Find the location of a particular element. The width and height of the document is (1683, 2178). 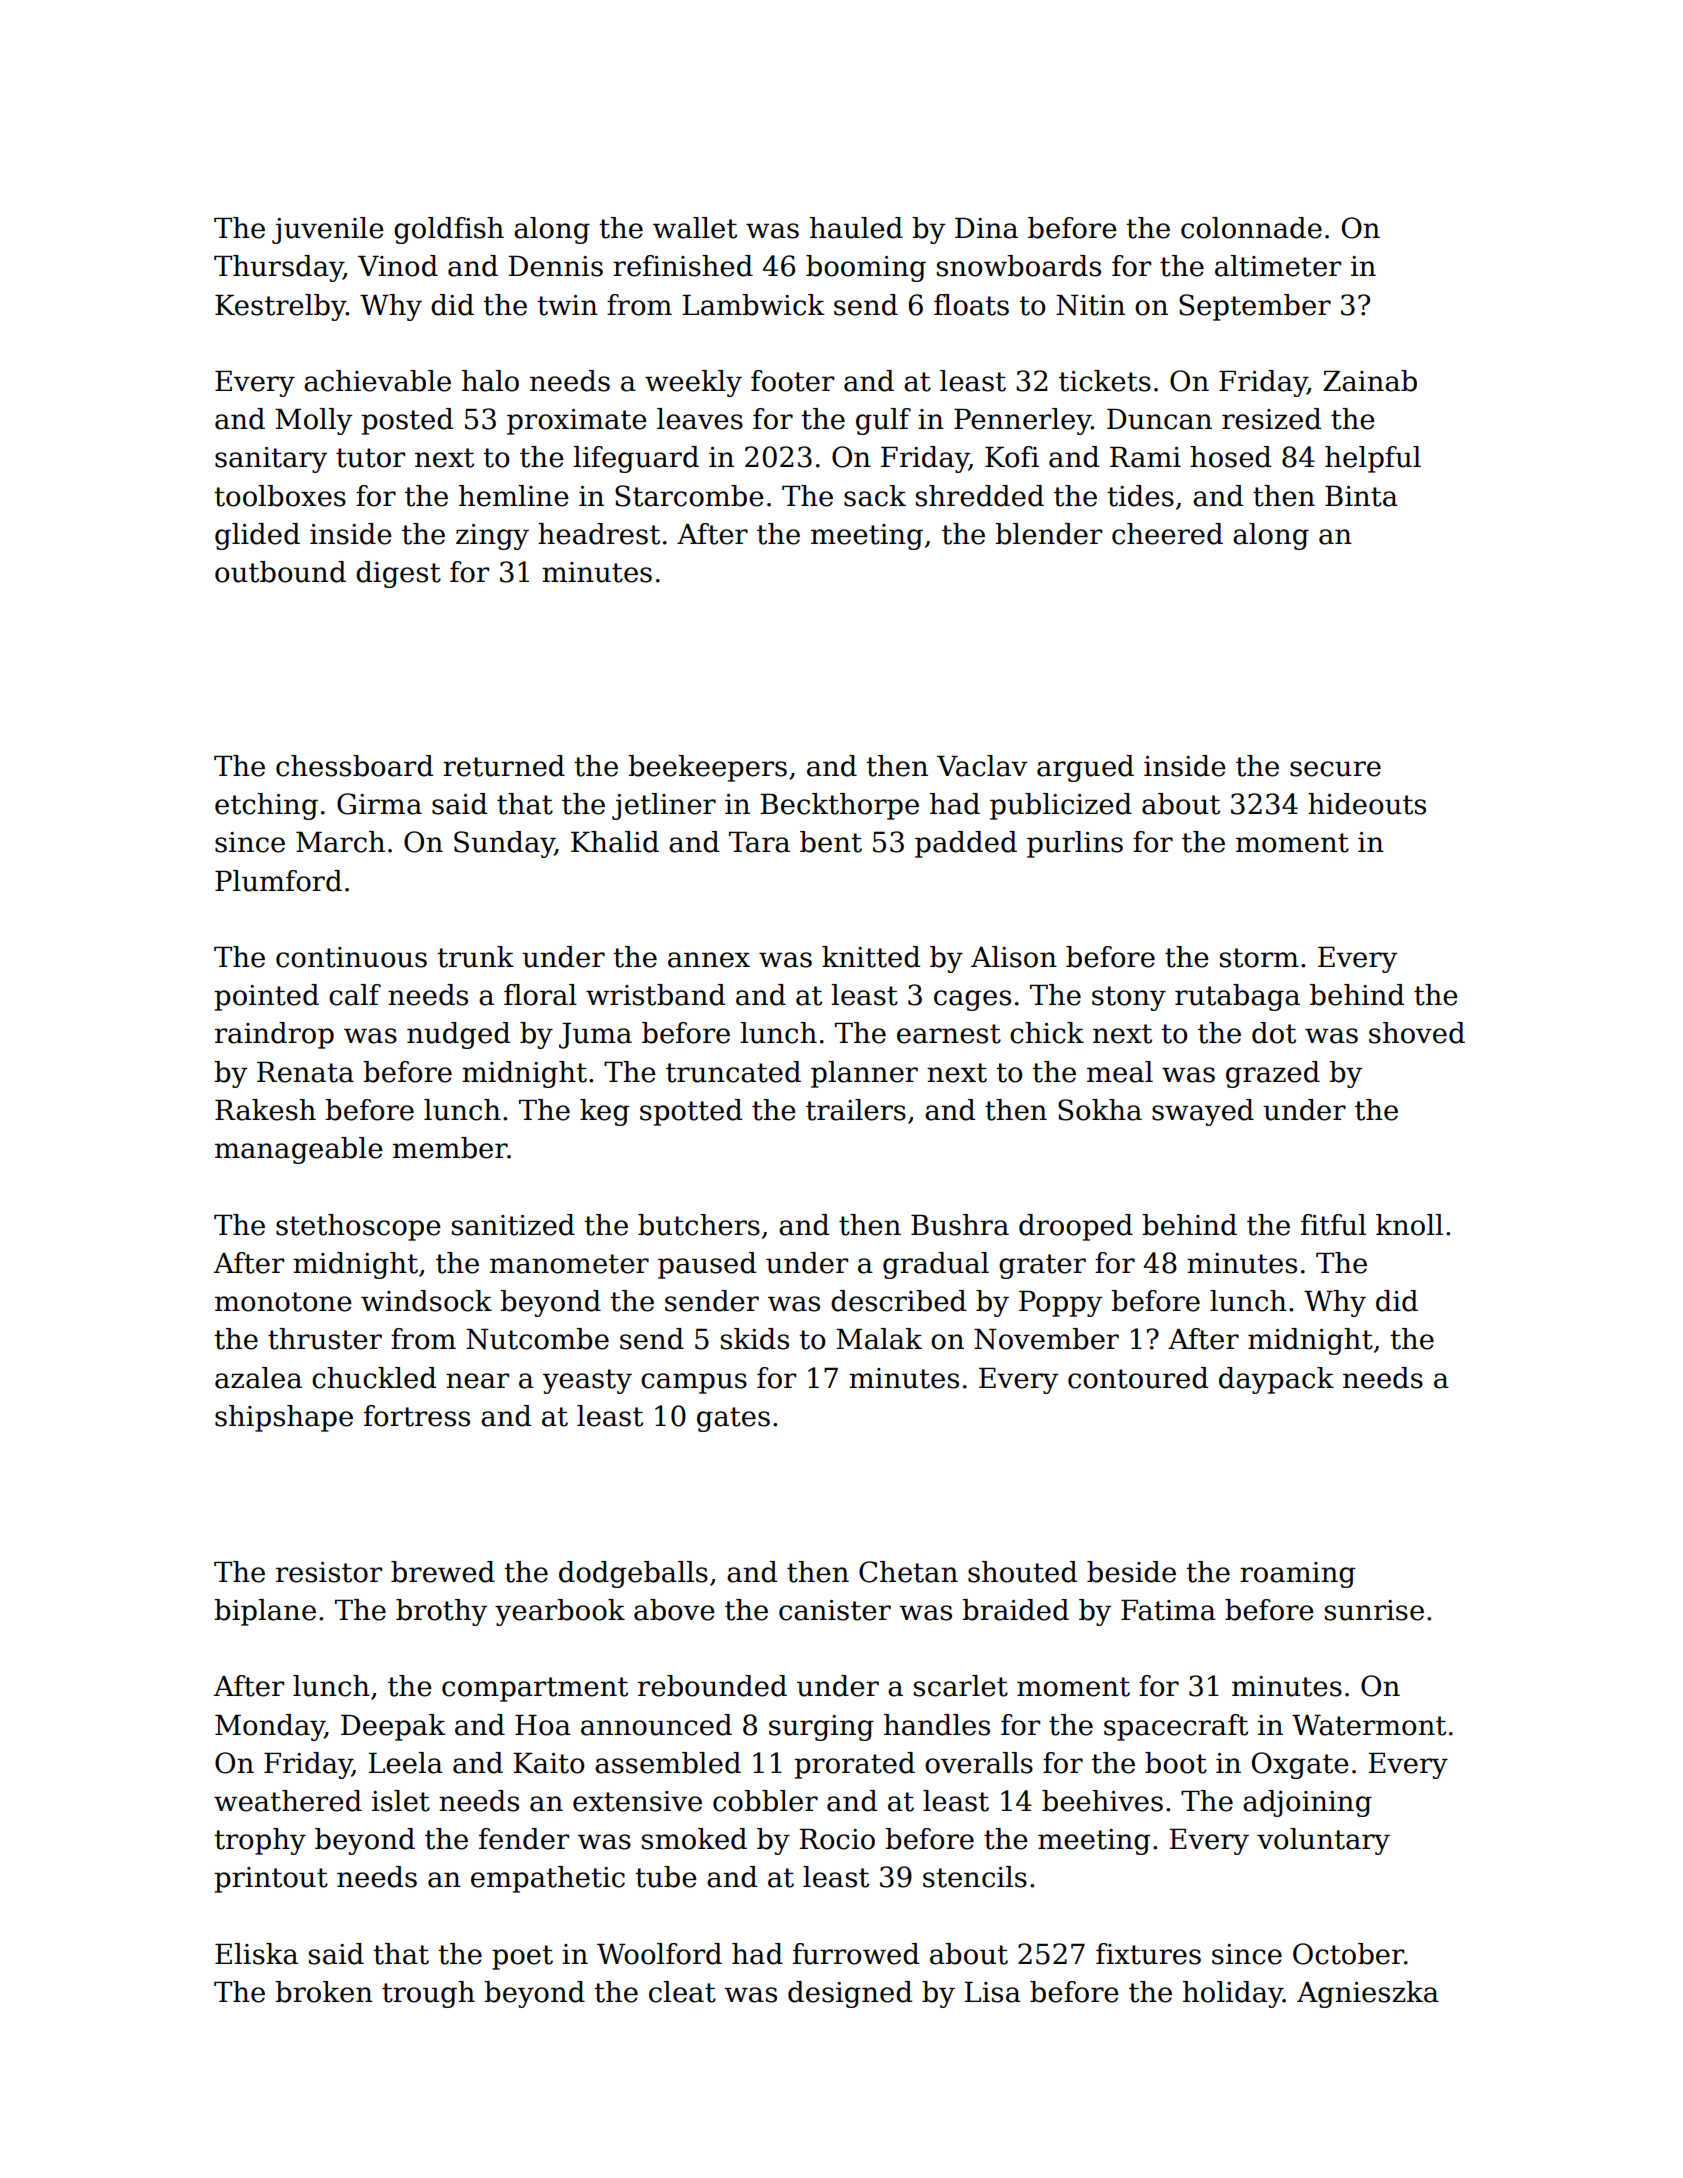

outbound is located at coordinates (280, 572).
